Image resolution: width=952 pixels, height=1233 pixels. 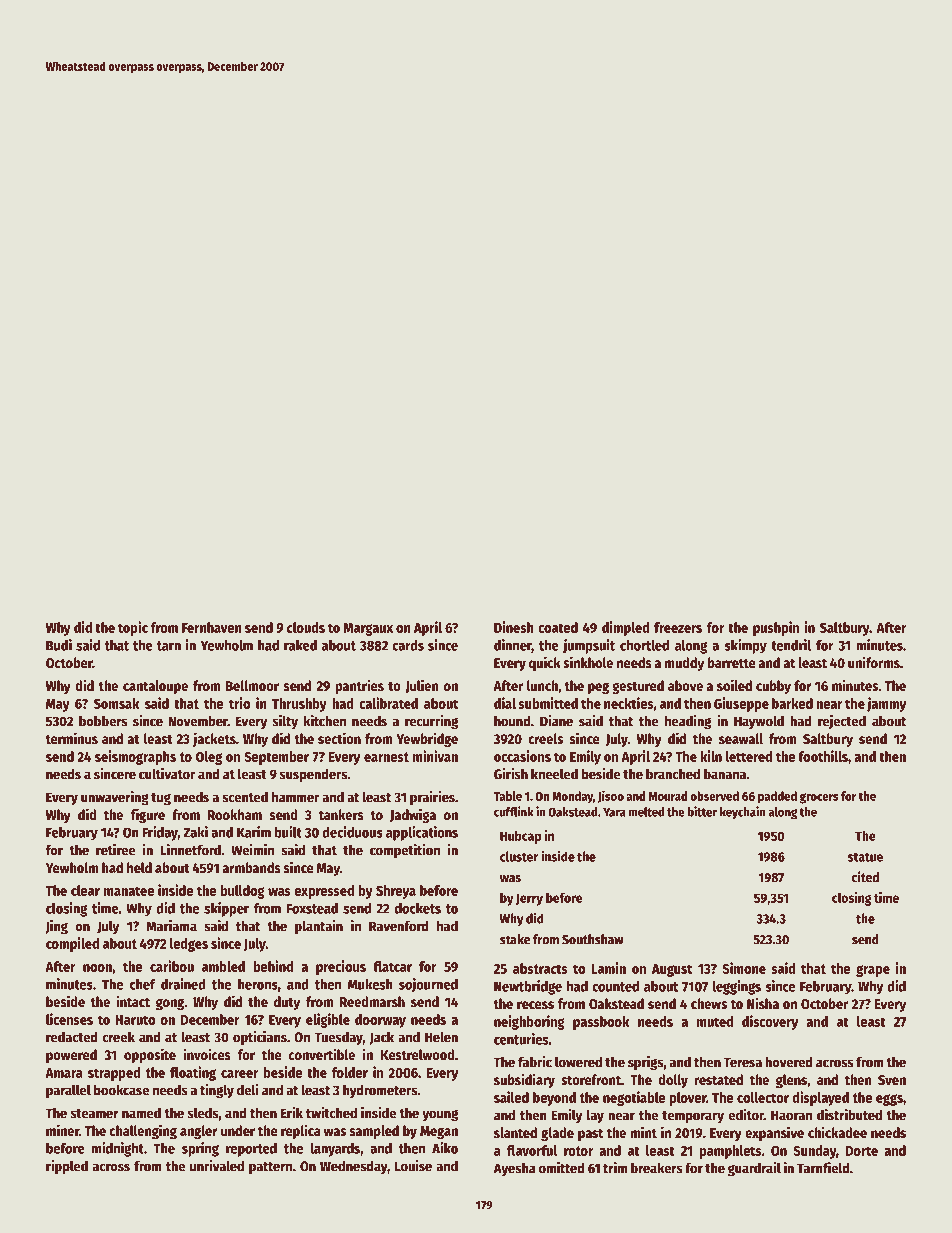 What do you see at coordinates (615, 1168) in the screenshot?
I see `trim` at bounding box center [615, 1168].
